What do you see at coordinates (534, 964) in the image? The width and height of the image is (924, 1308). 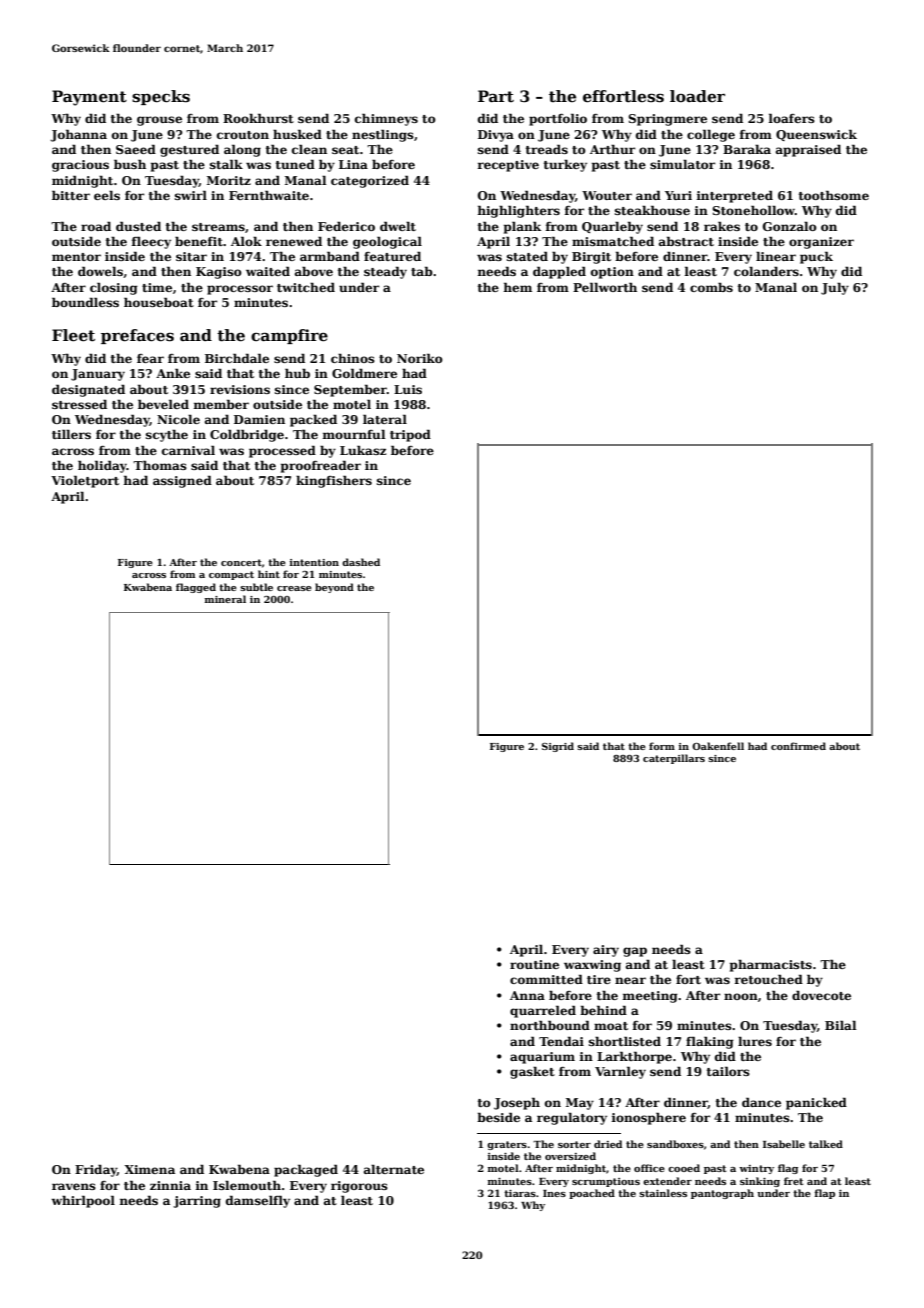 I see `routine` at bounding box center [534, 964].
